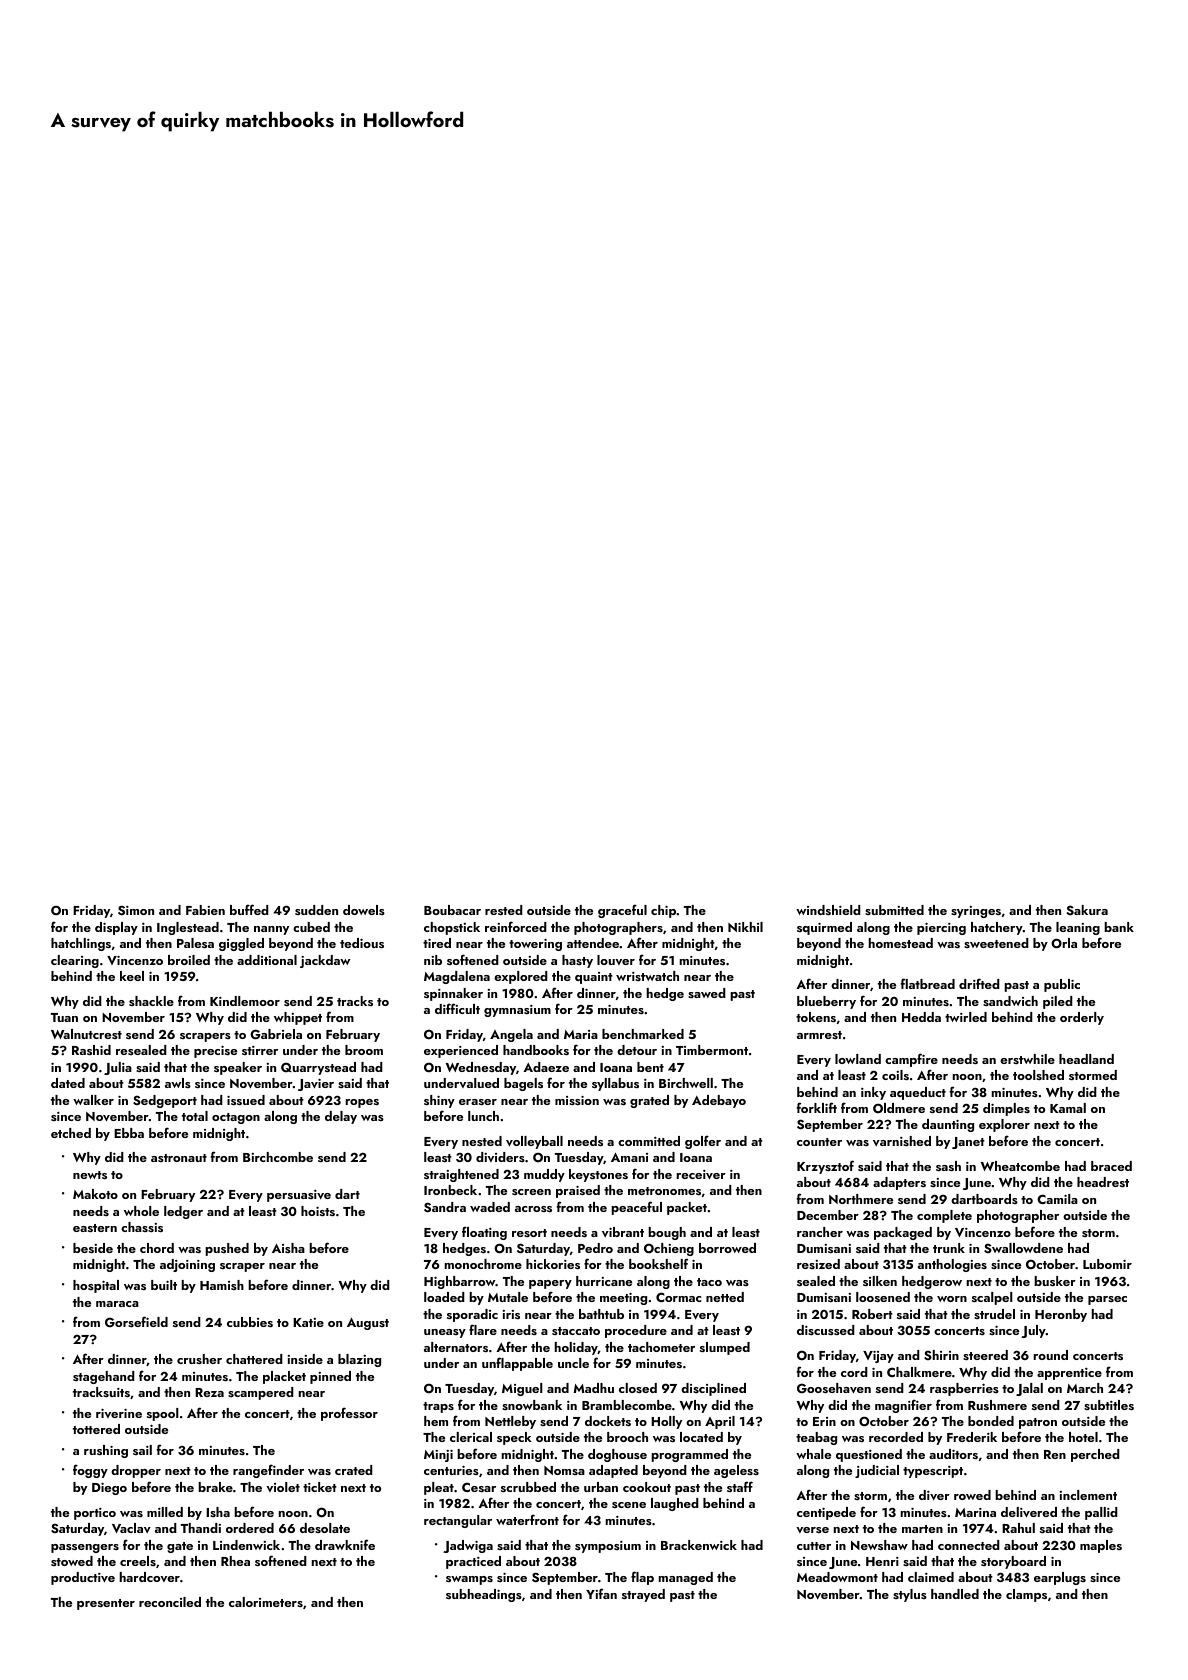 The height and width of the page is (1680, 1188). What do you see at coordinates (601, 1487) in the page?
I see `urban` at bounding box center [601, 1487].
